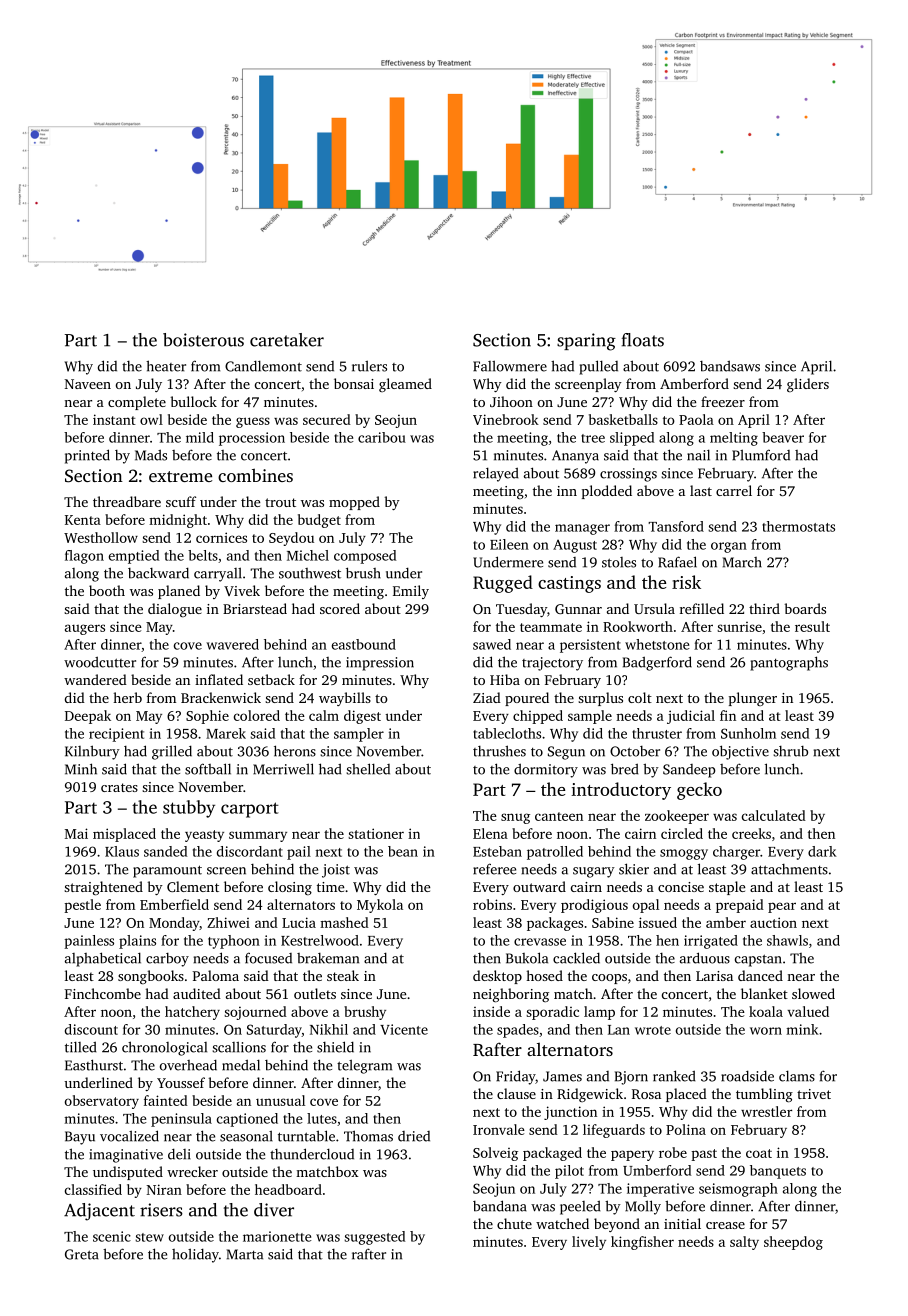 This screenshot has width=908, height=1316. What do you see at coordinates (83, 520) in the screenshot?
I see `Kenta` at bounding box center [83, 520].
